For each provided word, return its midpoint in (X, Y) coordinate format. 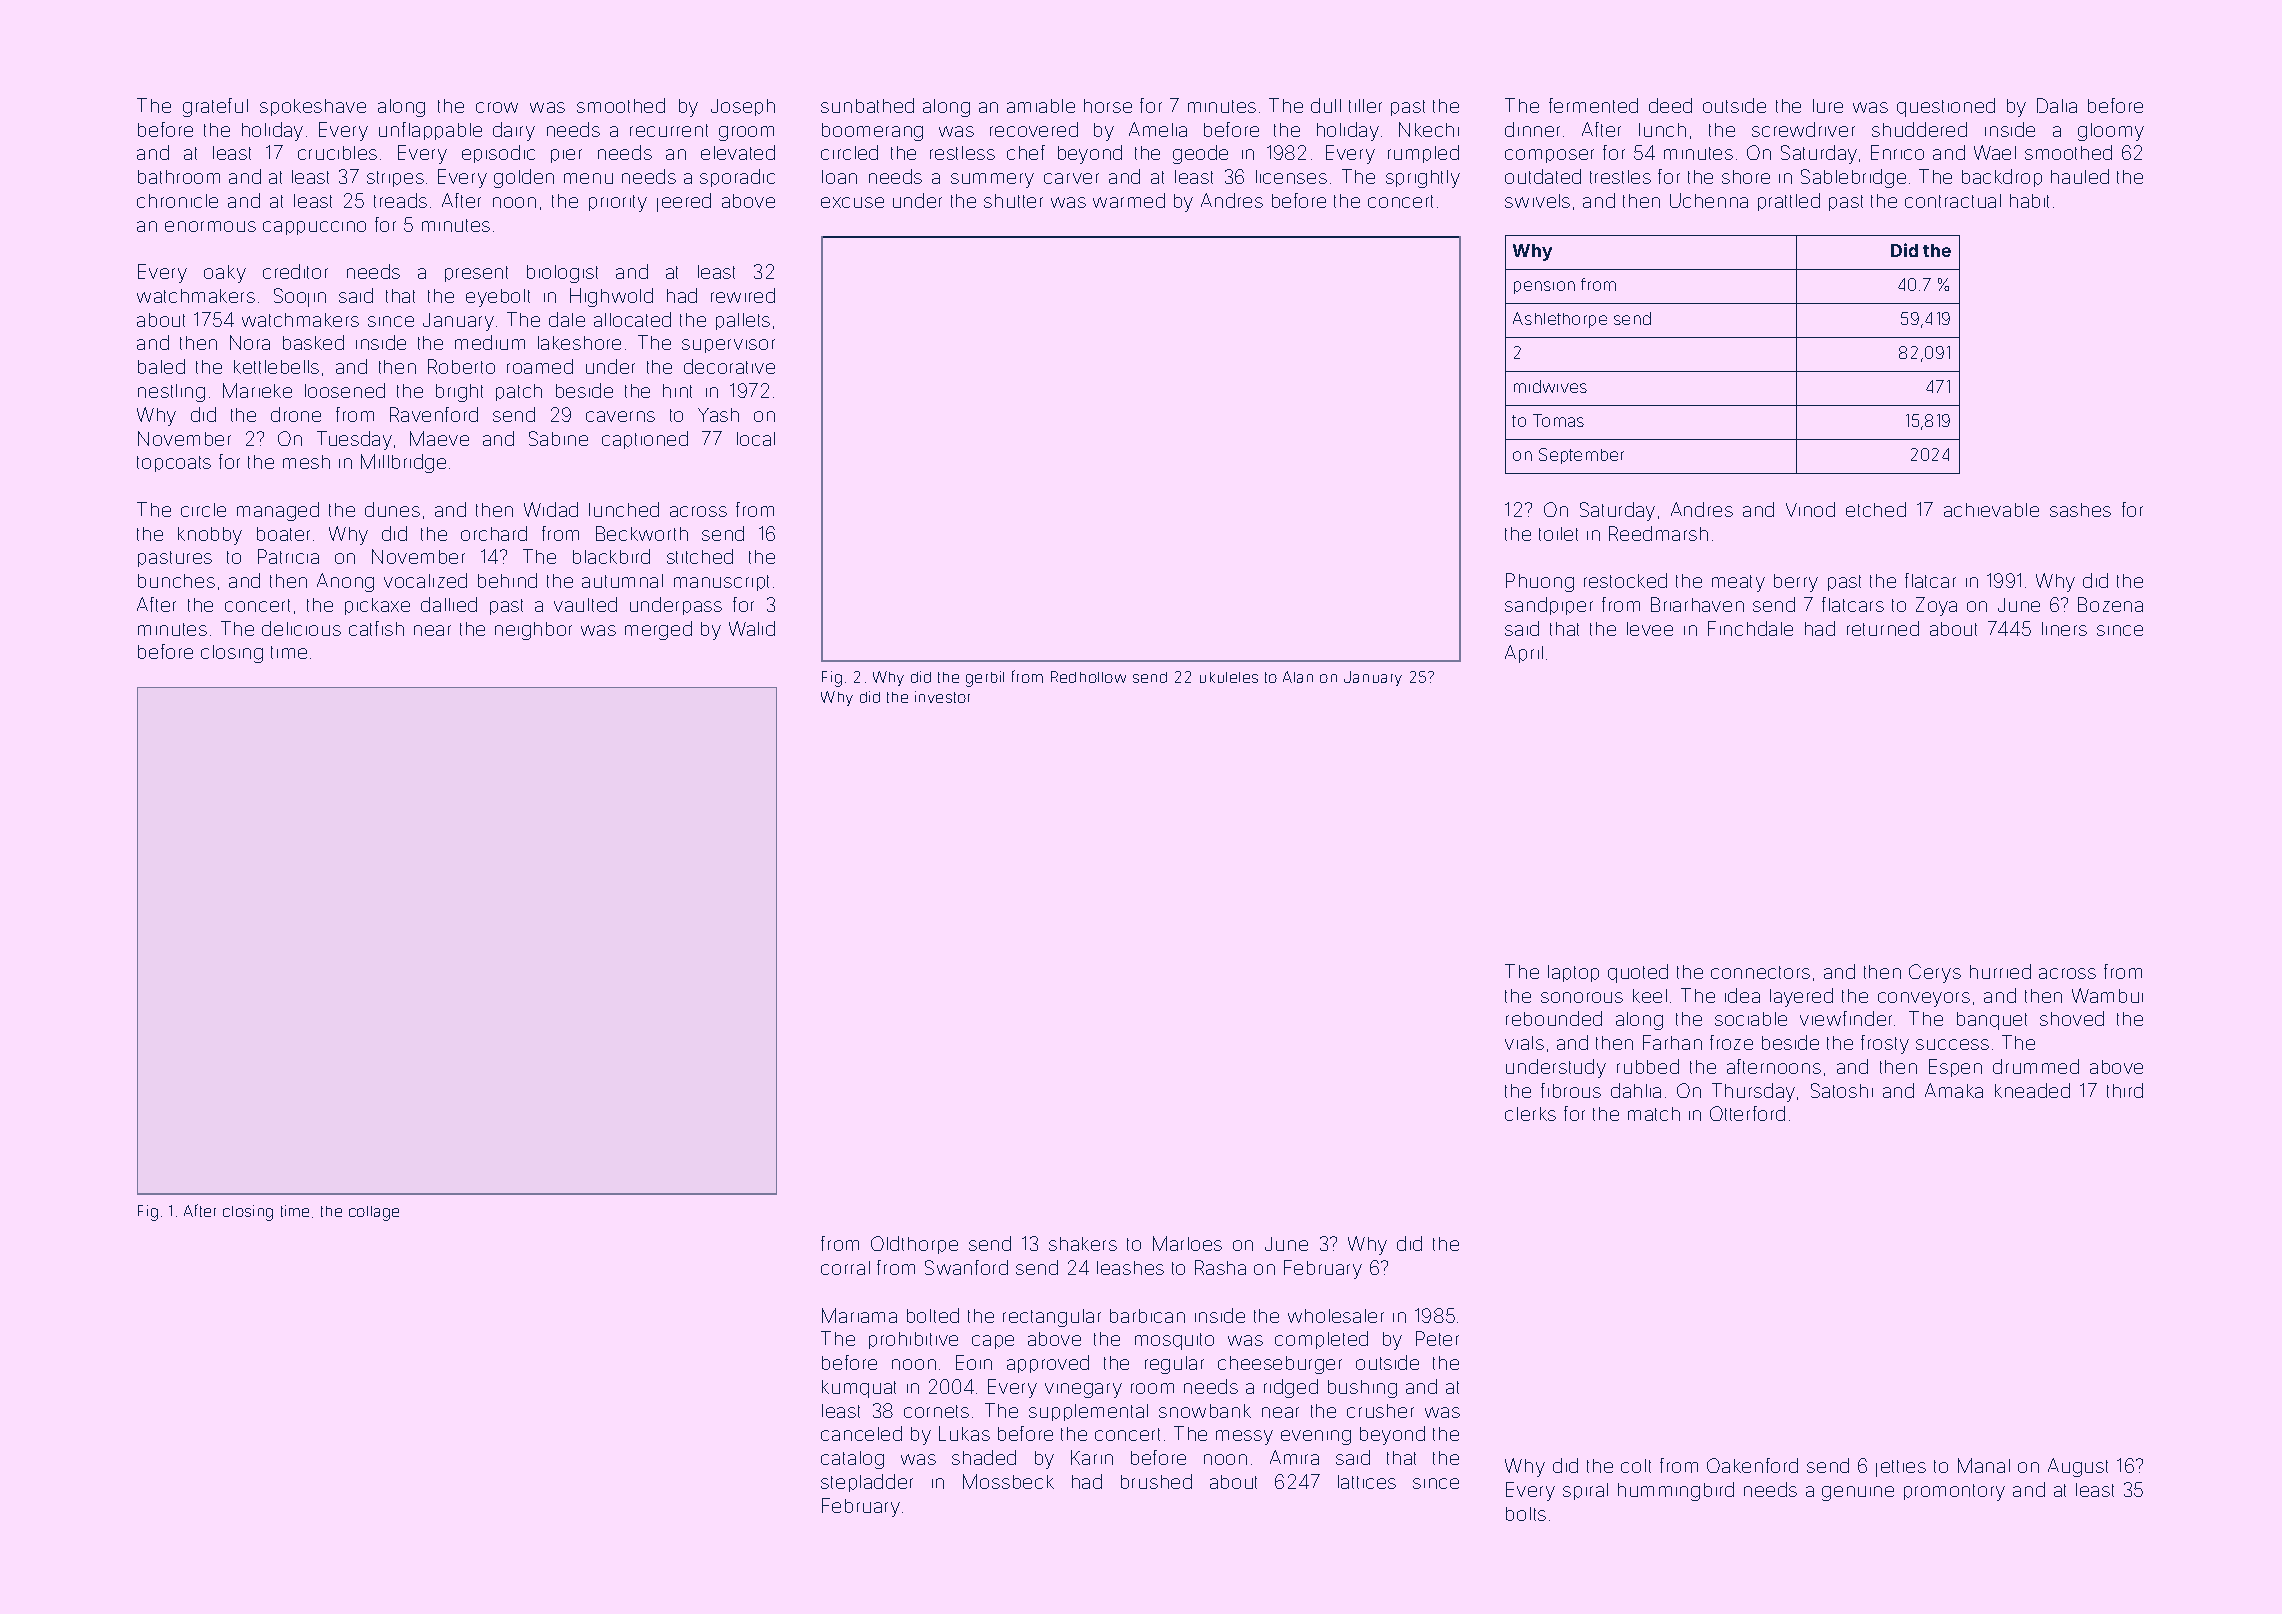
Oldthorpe (914, 1245)
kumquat (859, 1389)
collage (374, 1213)
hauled (2080, 176)
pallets (743, 321)
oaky (225, 274)
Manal (1984, 1465)
